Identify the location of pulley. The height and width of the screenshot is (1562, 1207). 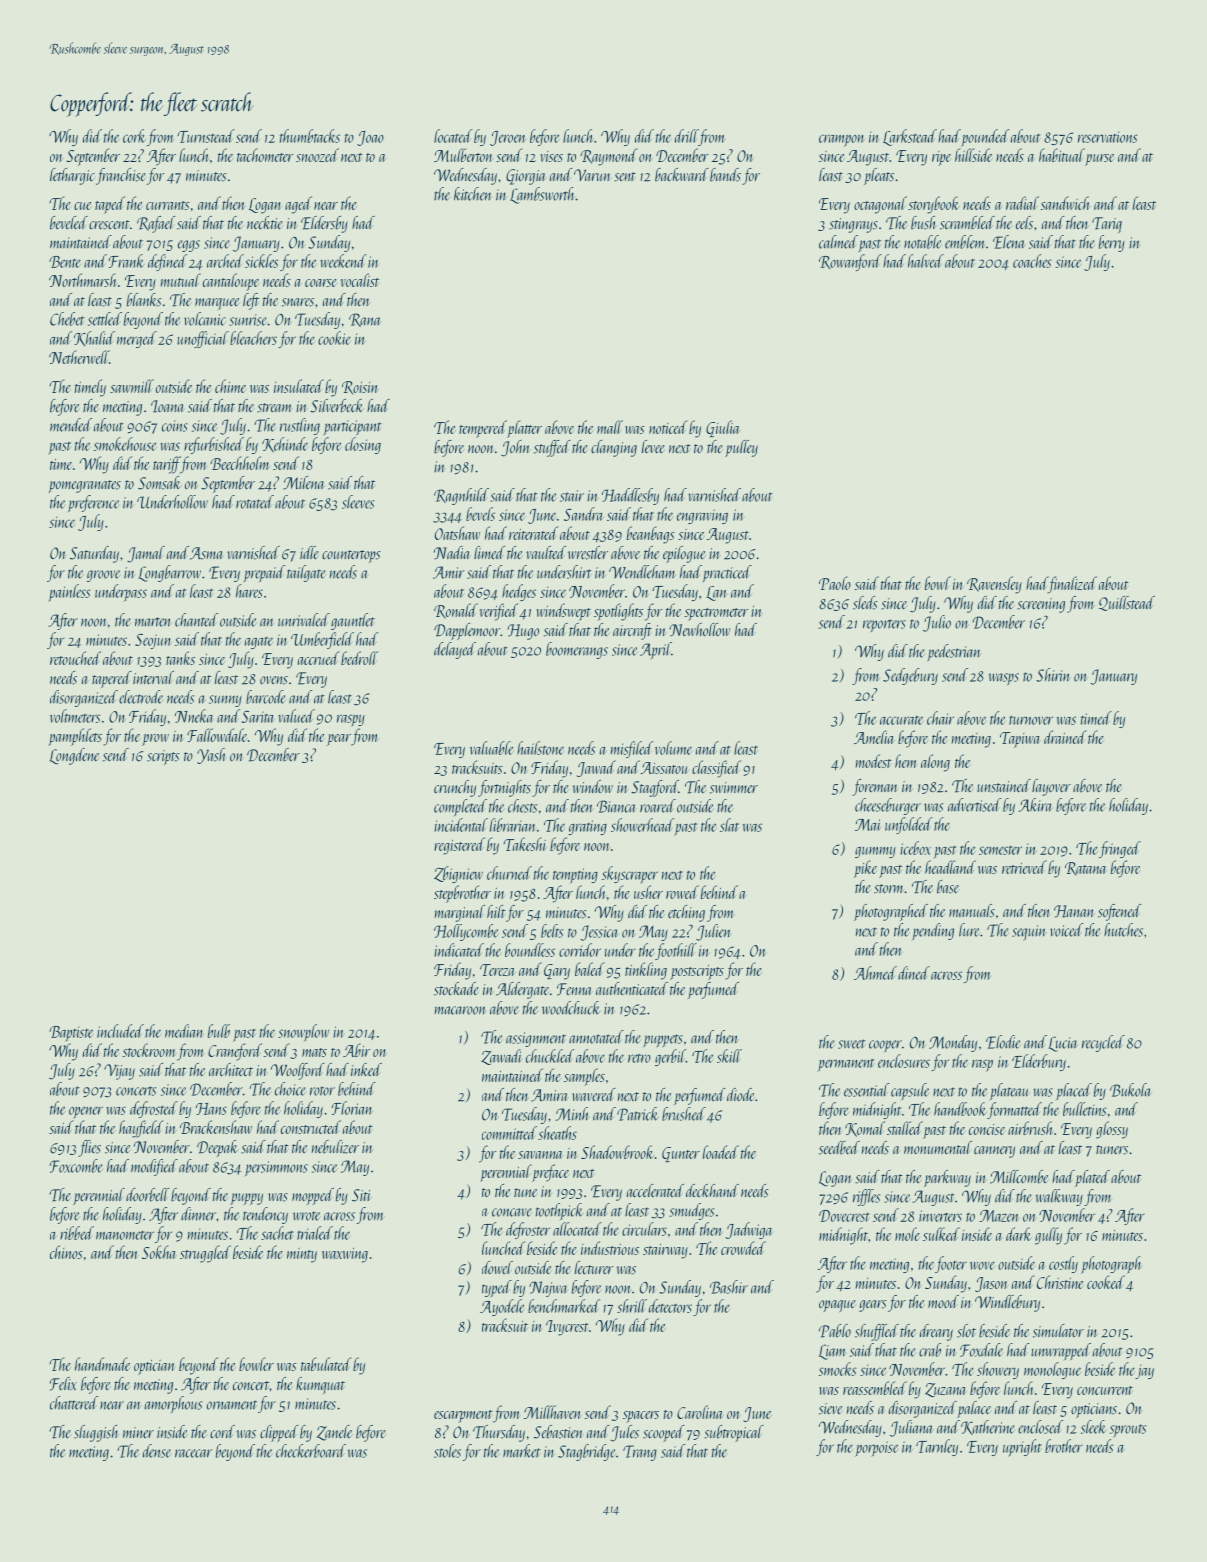
(741, 448).
